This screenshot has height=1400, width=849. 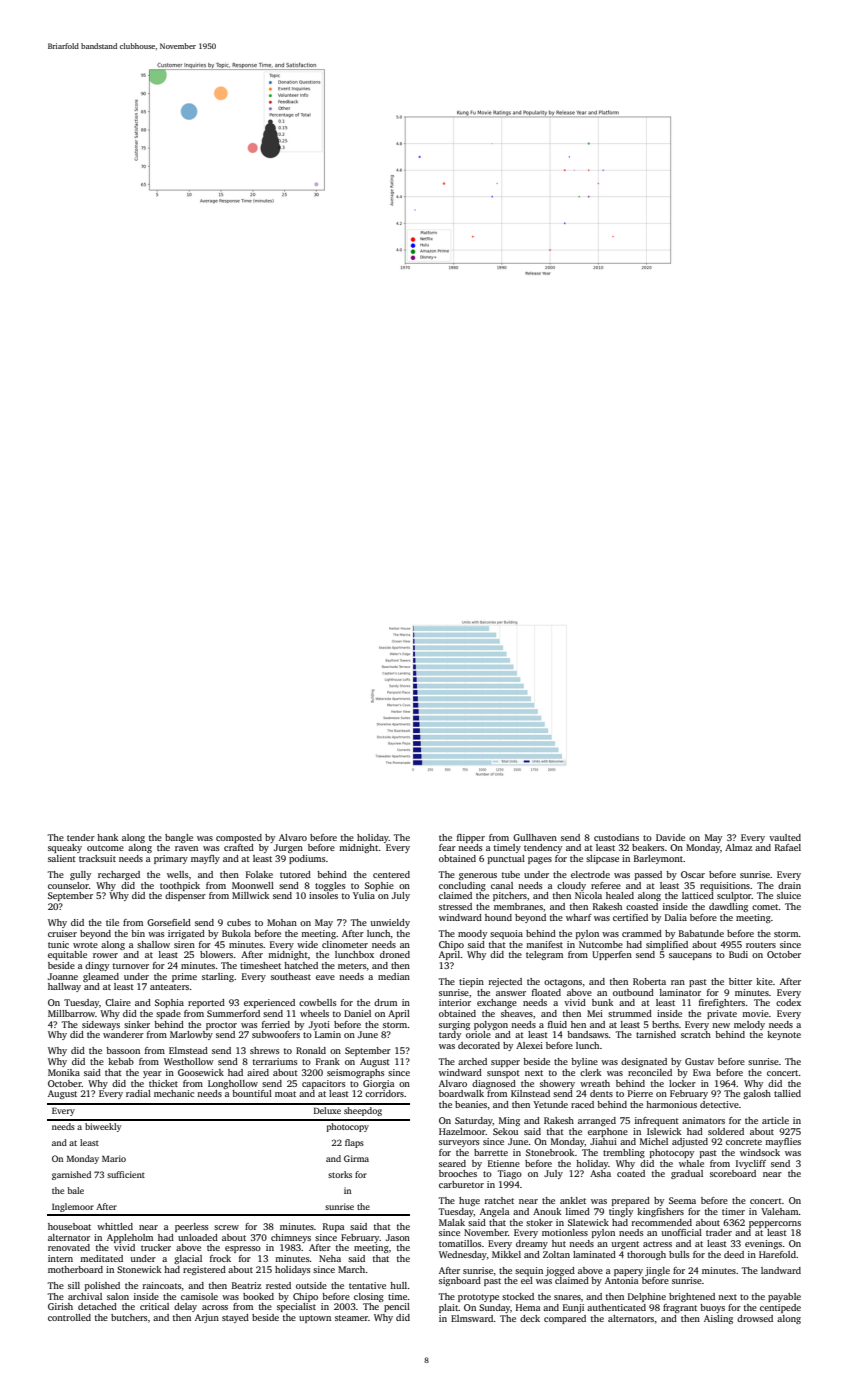 I want to click on Mario, so click(x=114, y=1158).
